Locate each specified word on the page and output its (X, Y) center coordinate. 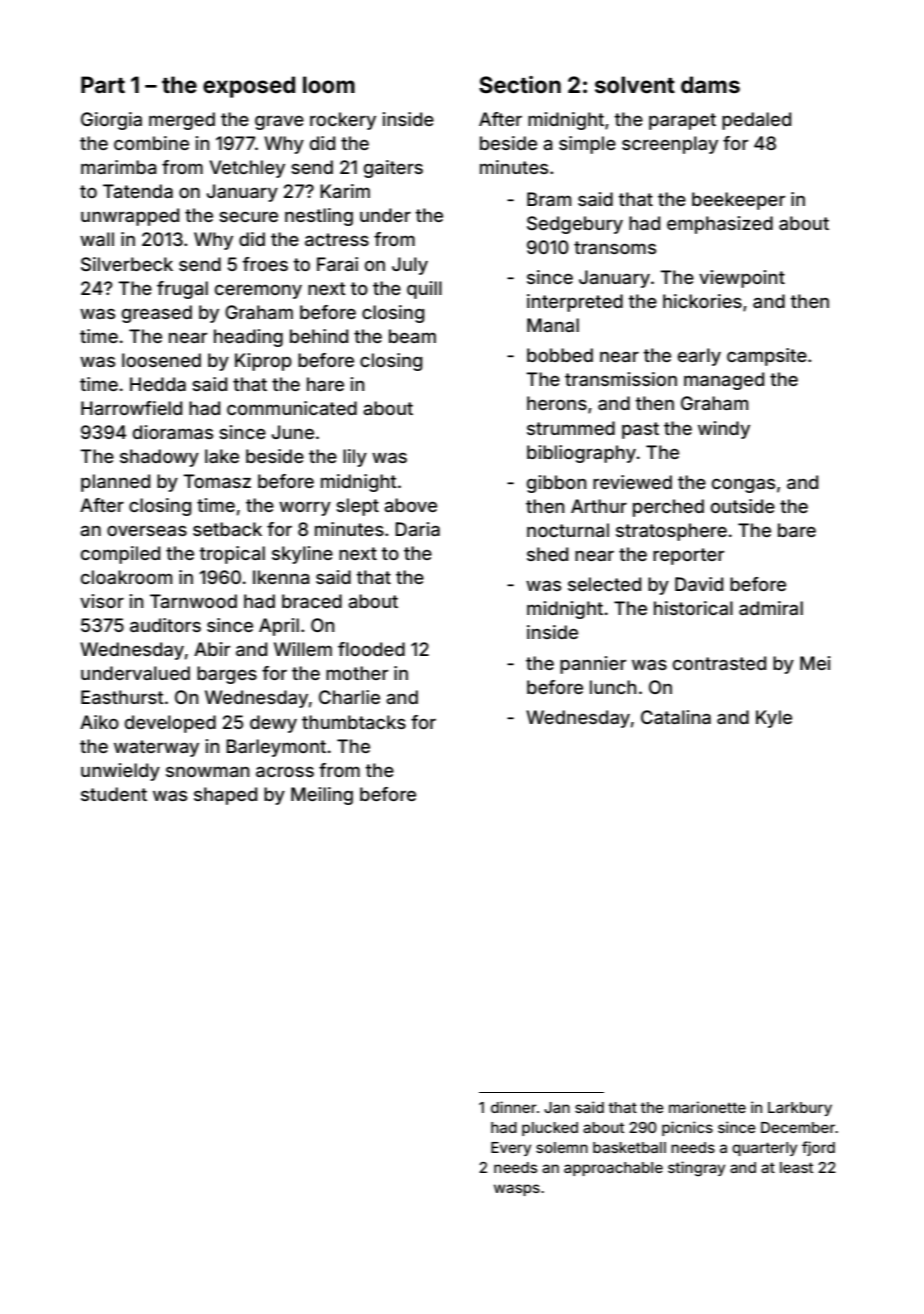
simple (587, 145)
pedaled (756, 121)
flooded (371, 649)
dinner (514, 1107)
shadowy (159, 458)
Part (103, 84)
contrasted (719, 663)
